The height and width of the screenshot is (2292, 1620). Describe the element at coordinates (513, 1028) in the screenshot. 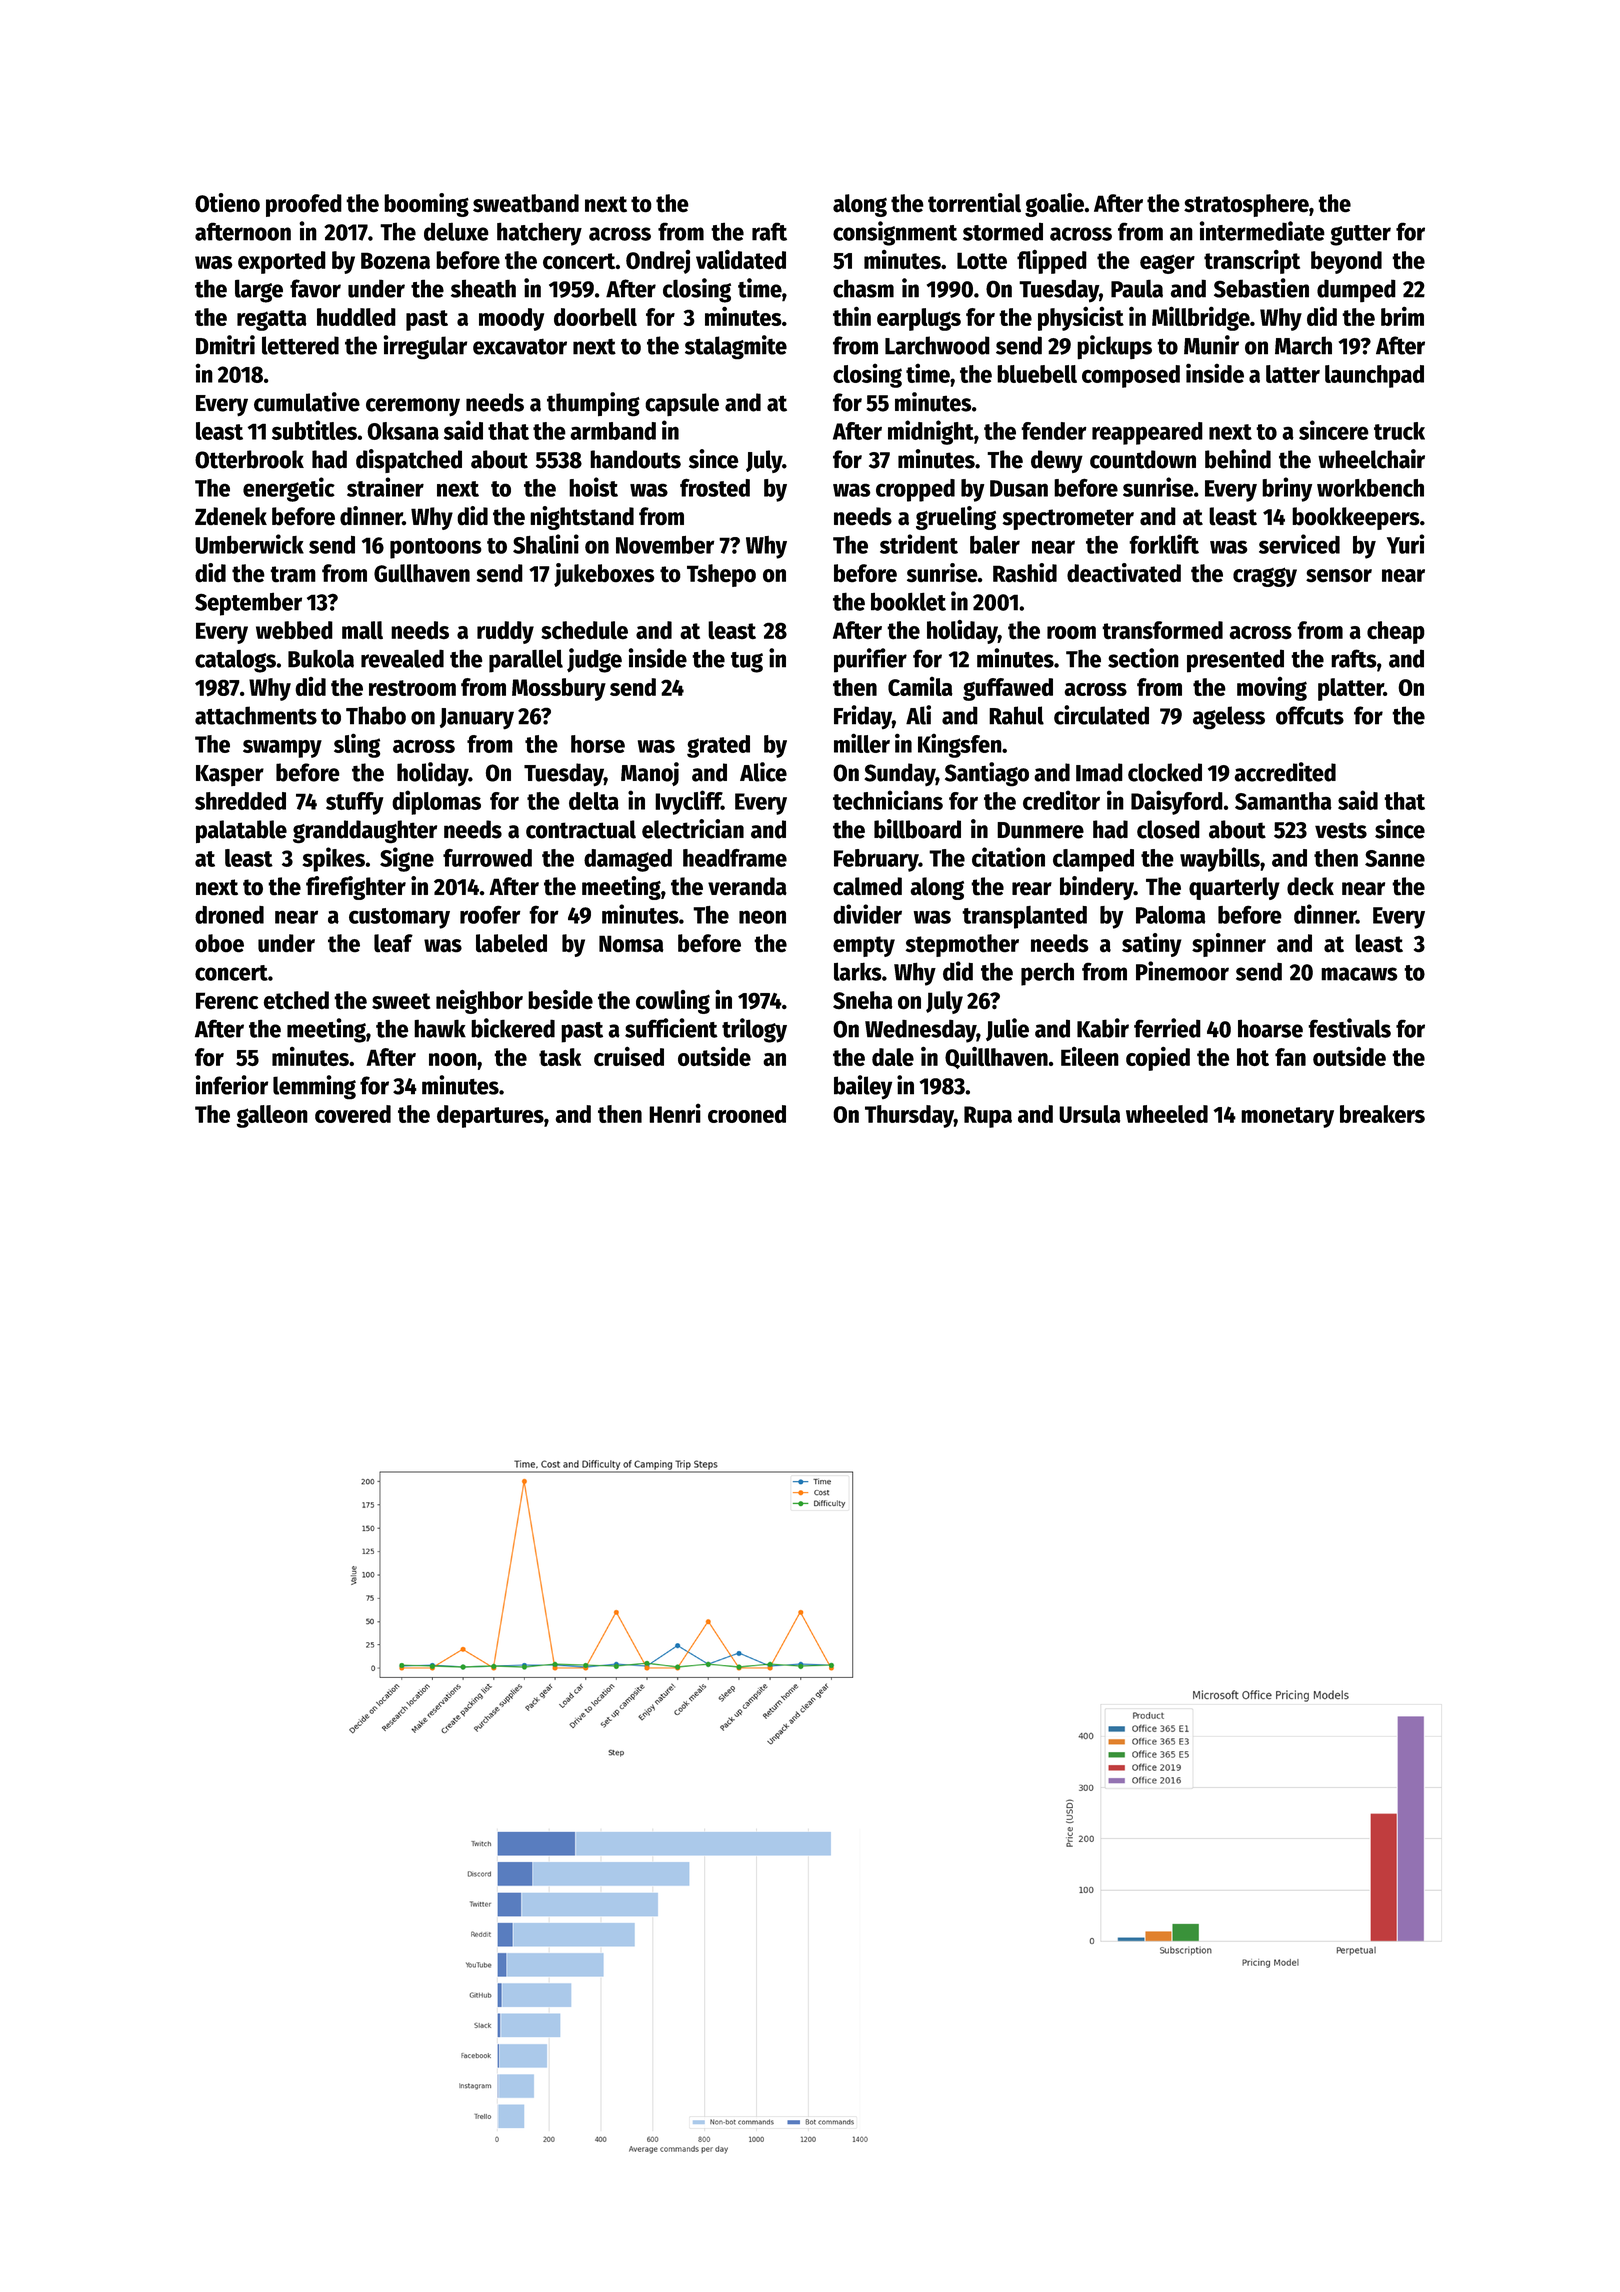

I see `bickered` at that location.
